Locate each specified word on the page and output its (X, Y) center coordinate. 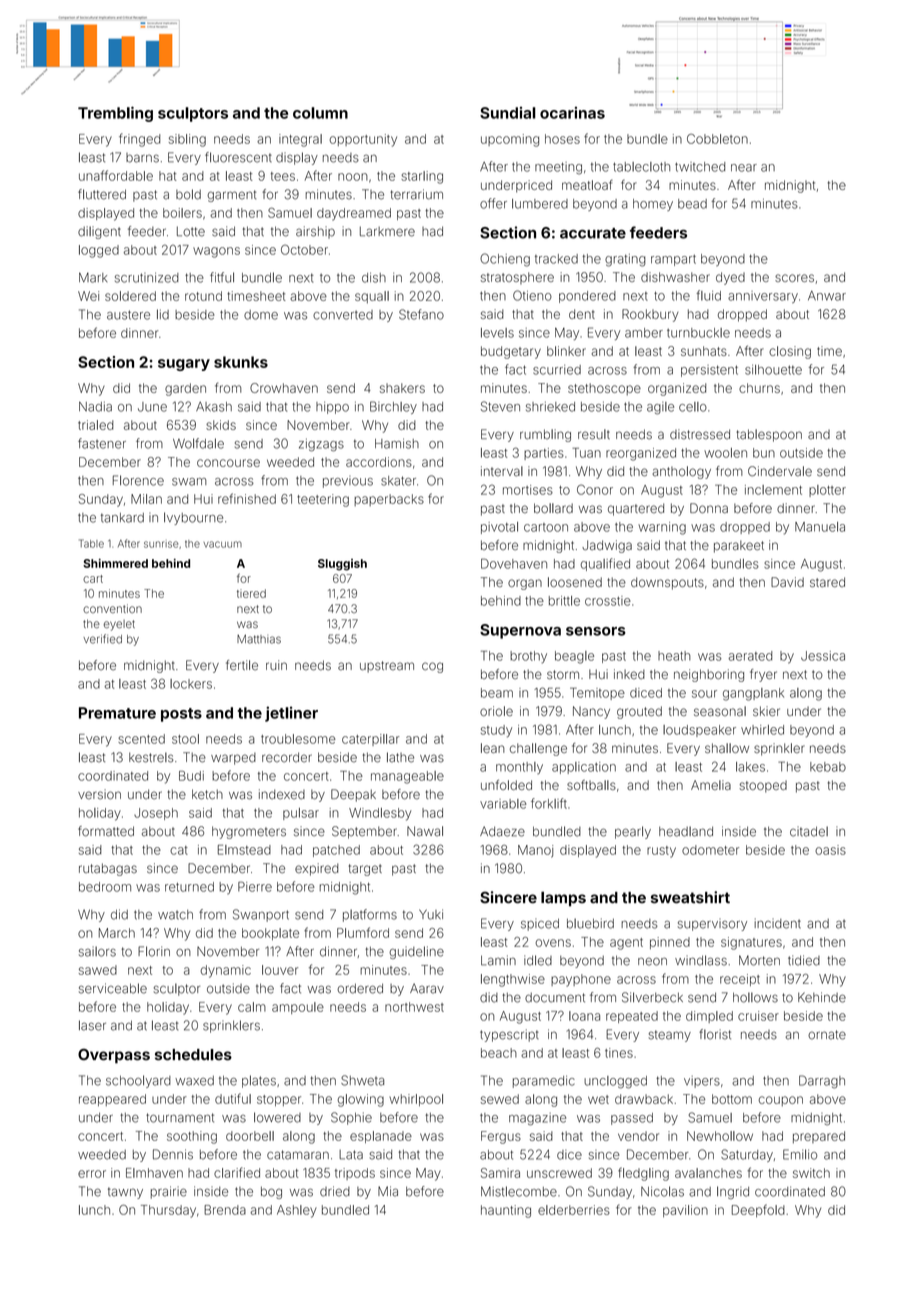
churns (759, 388)
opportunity (363, 140)
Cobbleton (717, 139)
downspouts (667, 583)
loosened (575, 582)
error (92, 1174)
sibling (187, 140)
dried (335, 1191)
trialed (96, 425)
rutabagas (108, 869)
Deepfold (758, 1210)
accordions (379, 462)
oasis (830, 850)
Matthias (259, 639)
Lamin (498, 960)
